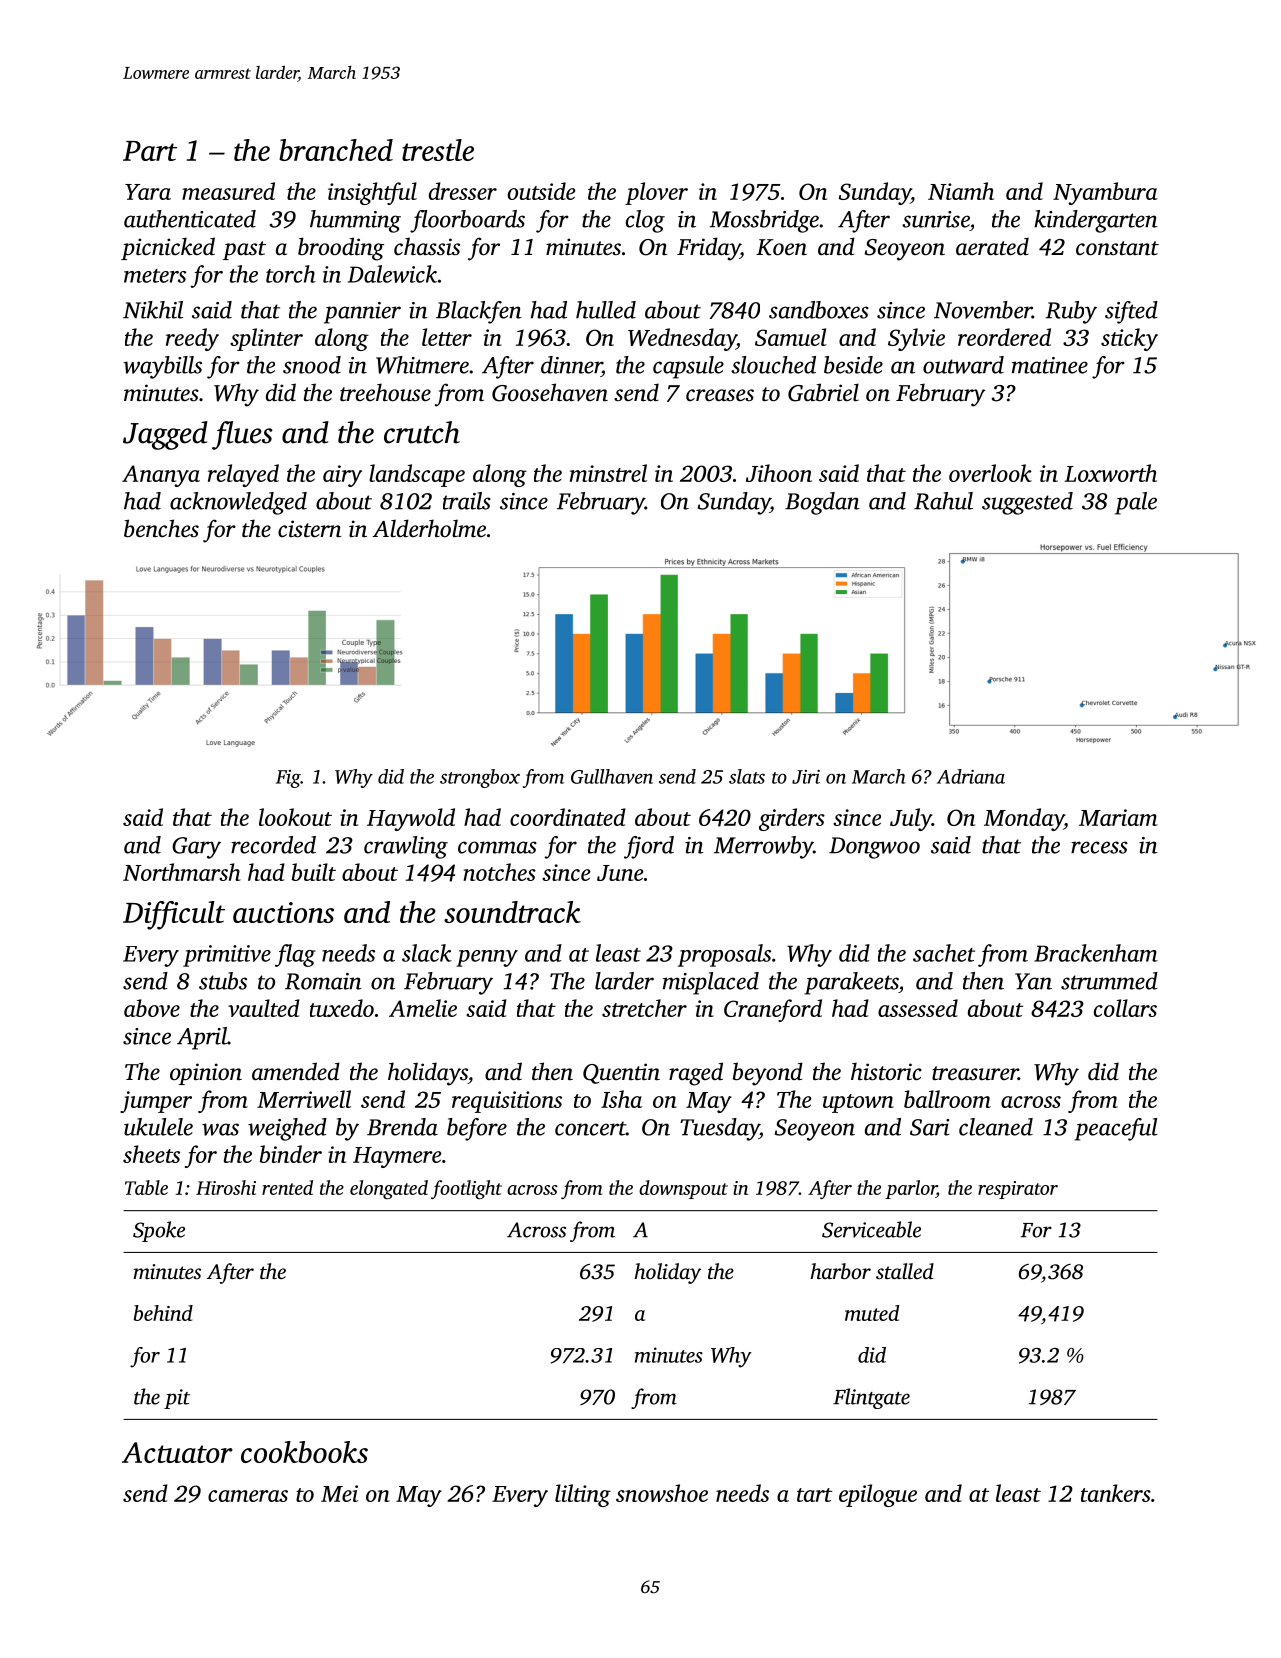 The width and height of the screenshot is (1281, 1658). Describe the element at coordinates (196, 848) in the screenshot. I see `Gary` at that location.
